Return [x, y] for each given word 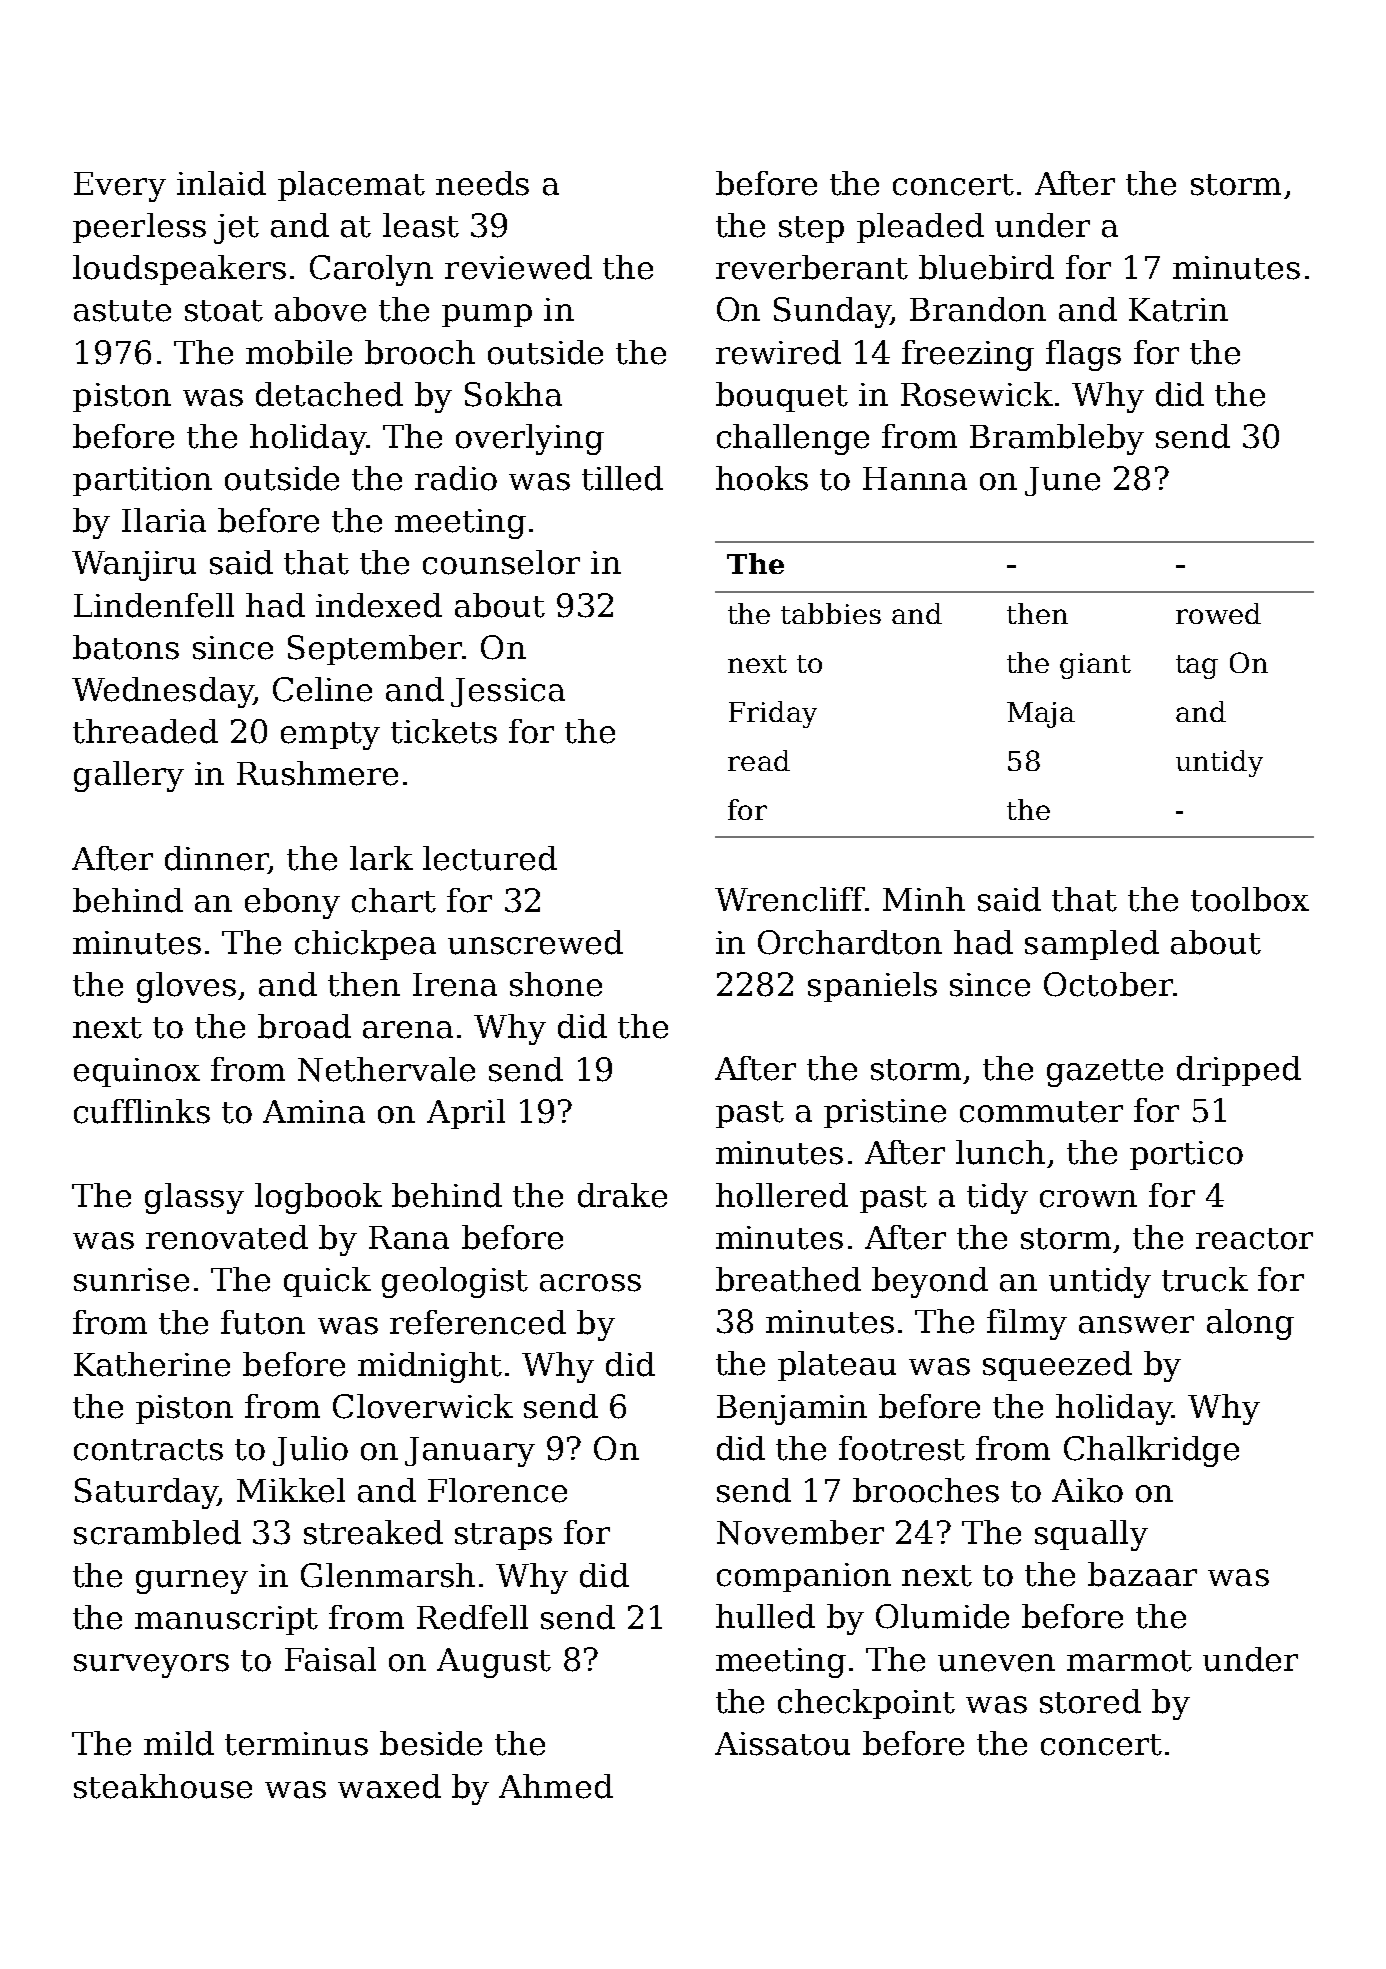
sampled [1092, 945]
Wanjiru [134, 566]
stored [1090, 1701]
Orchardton [850, 942]
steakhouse [163, 1786]
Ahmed [556, 1786]
